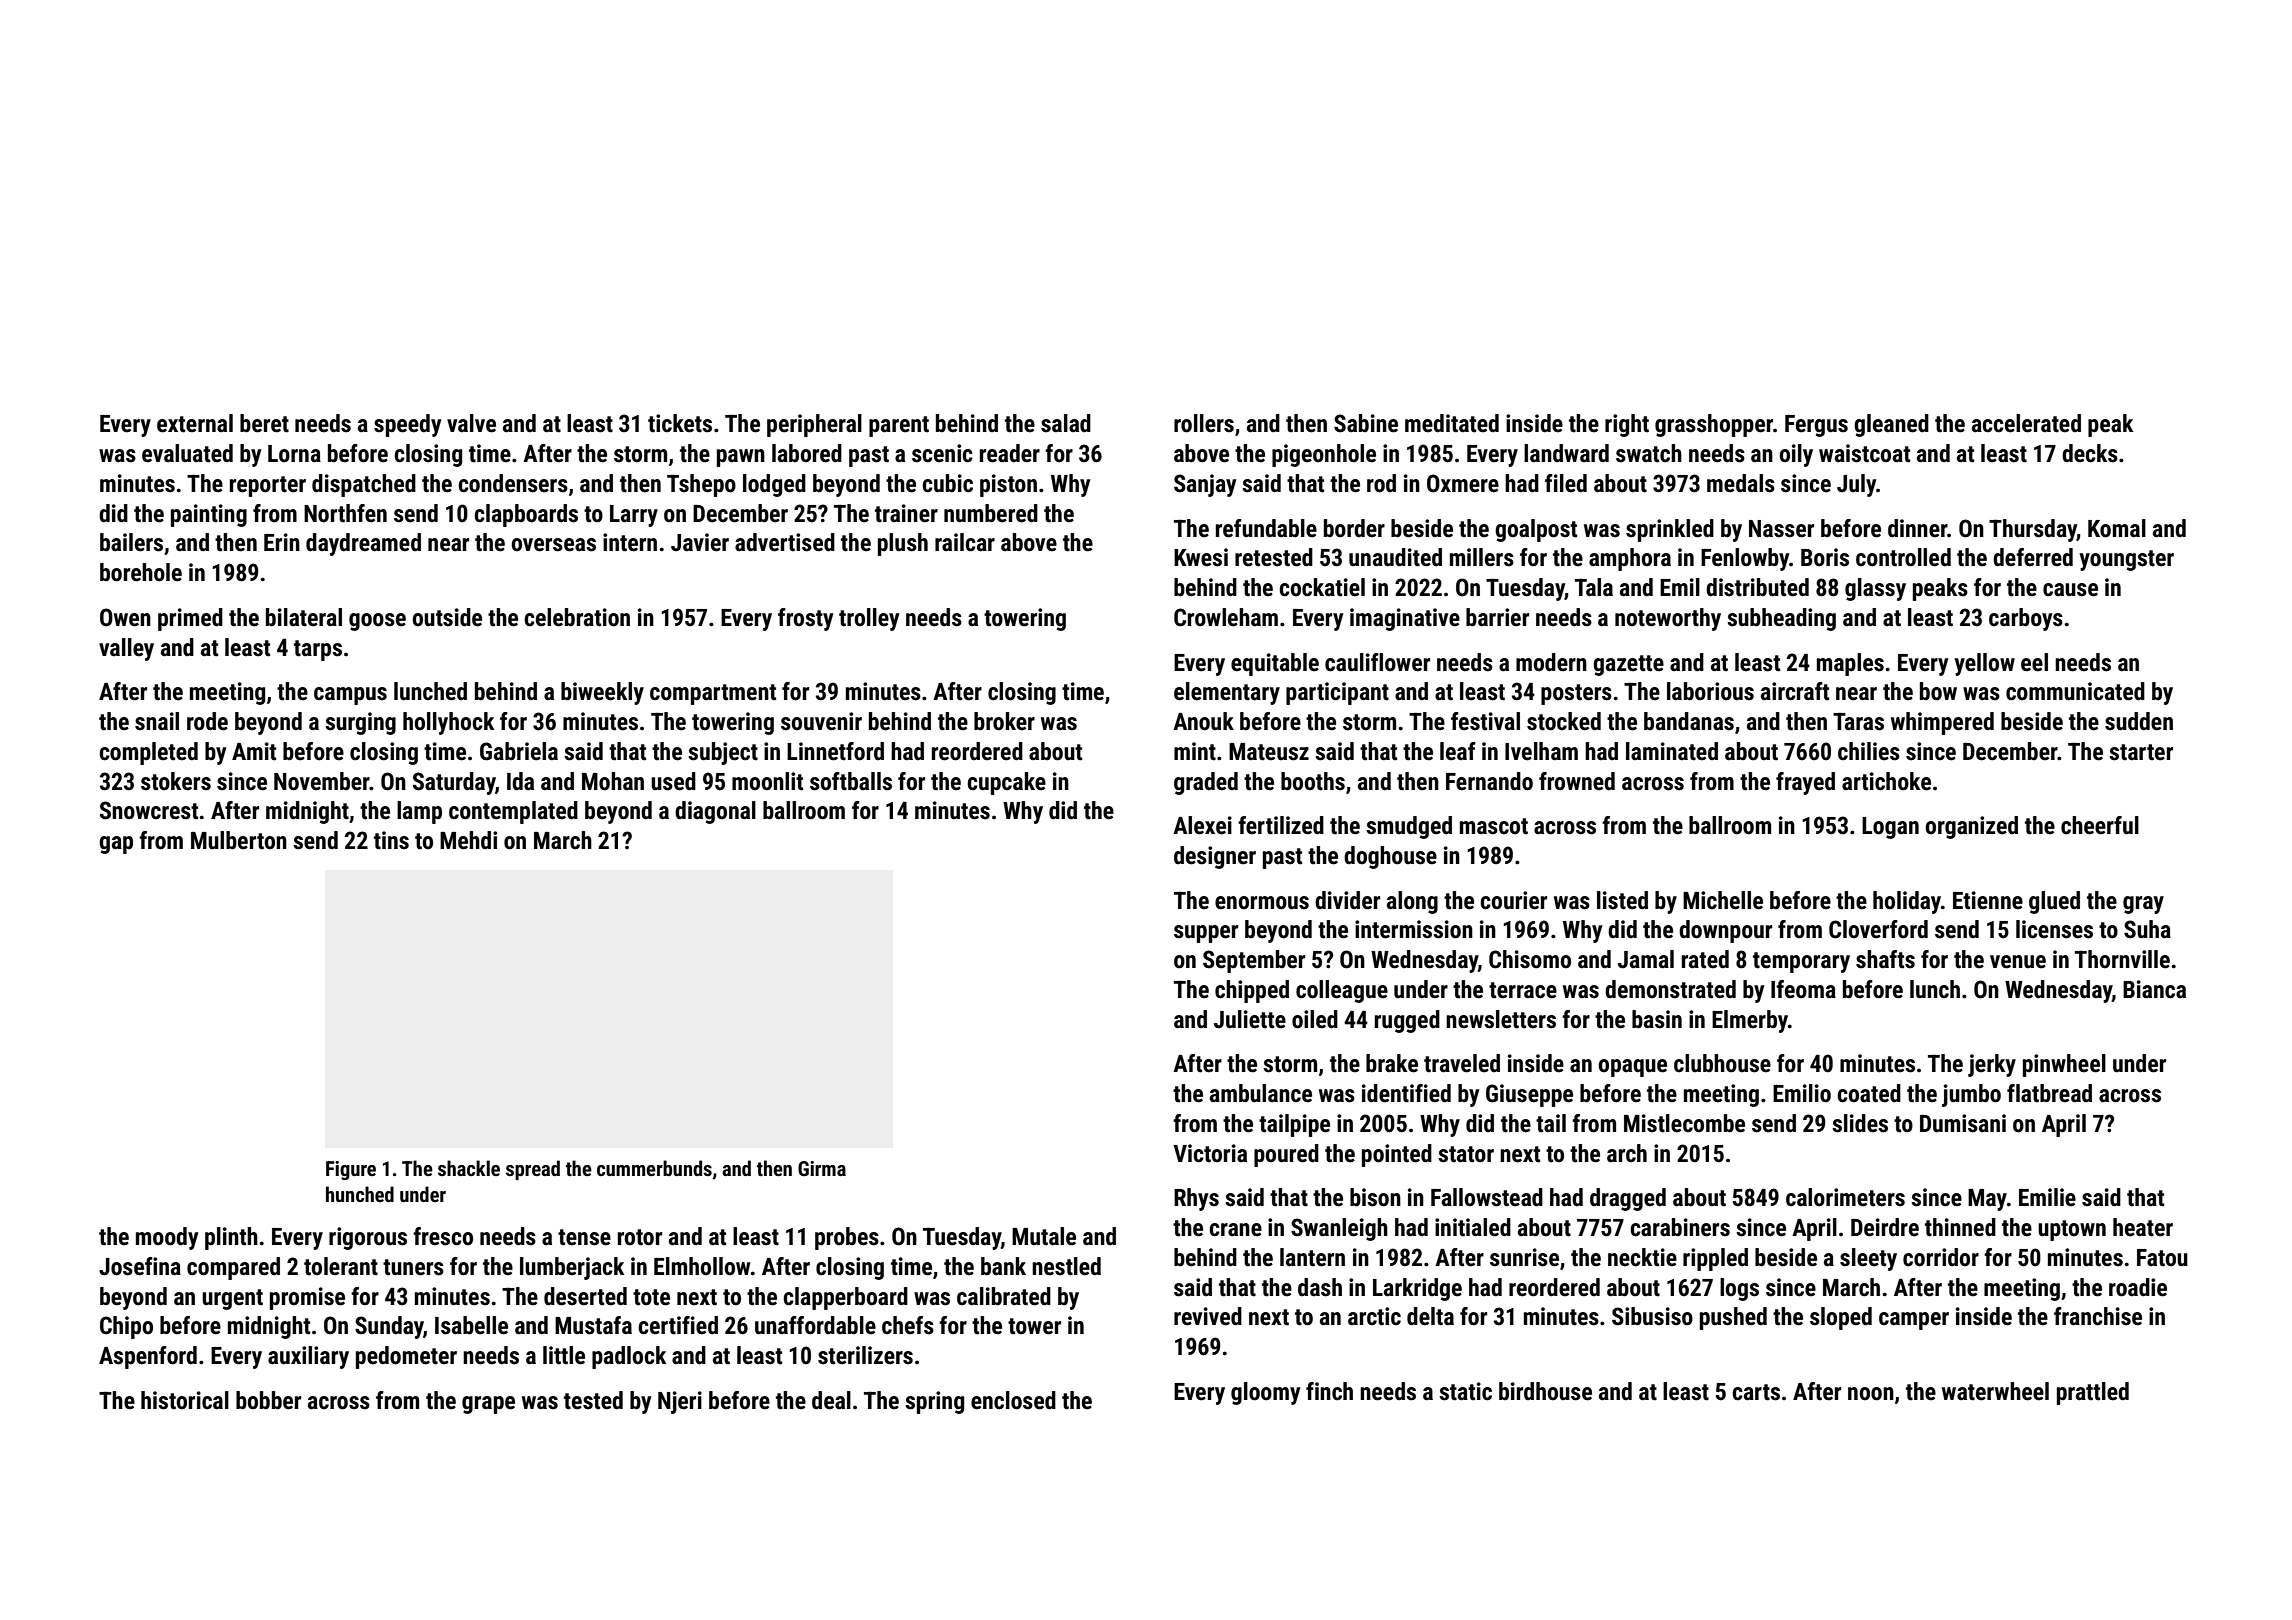 The height and width of the page is (1620, 2292). Describe the element at coordinates (1409, 827) in the page. I see `smudged` at that location.
